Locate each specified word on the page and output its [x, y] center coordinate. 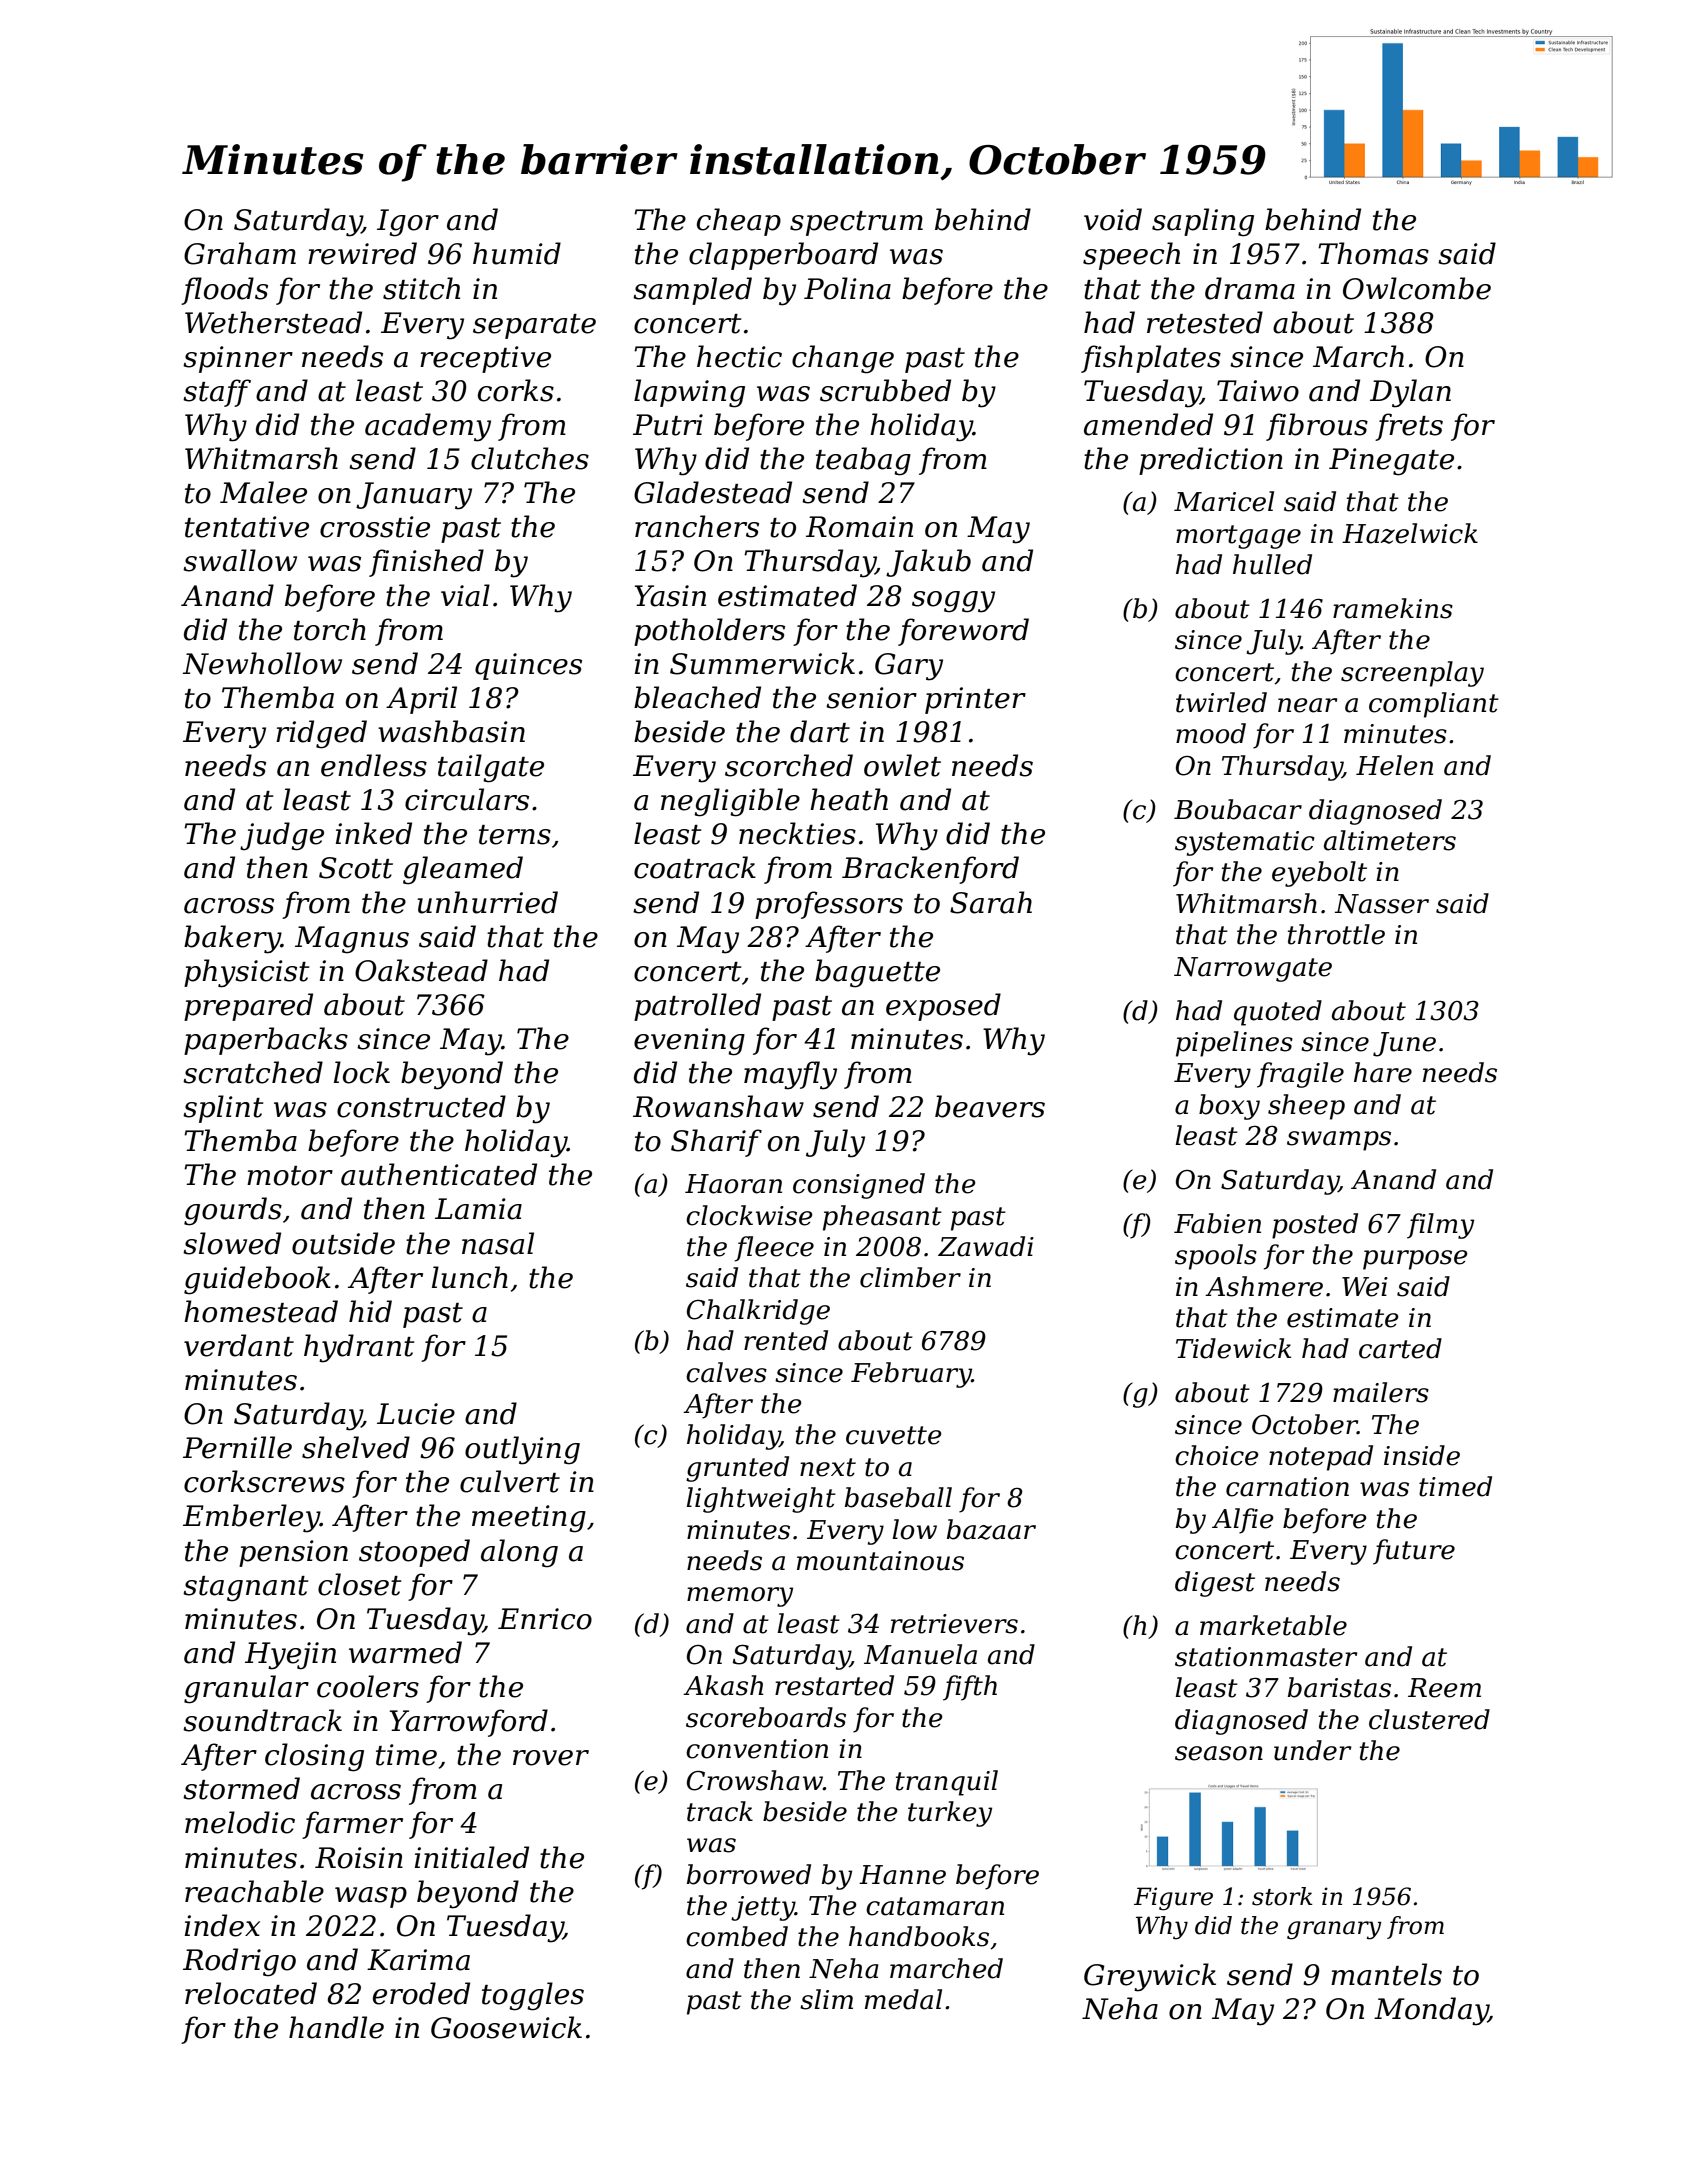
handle [336, 2027]
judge [282, 836]
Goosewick [506, 2027]
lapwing [689, 393]
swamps [1339, 1141]
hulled [1272, 564]
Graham [240, 253]
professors [829, 905]
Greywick [1150, 1977]
